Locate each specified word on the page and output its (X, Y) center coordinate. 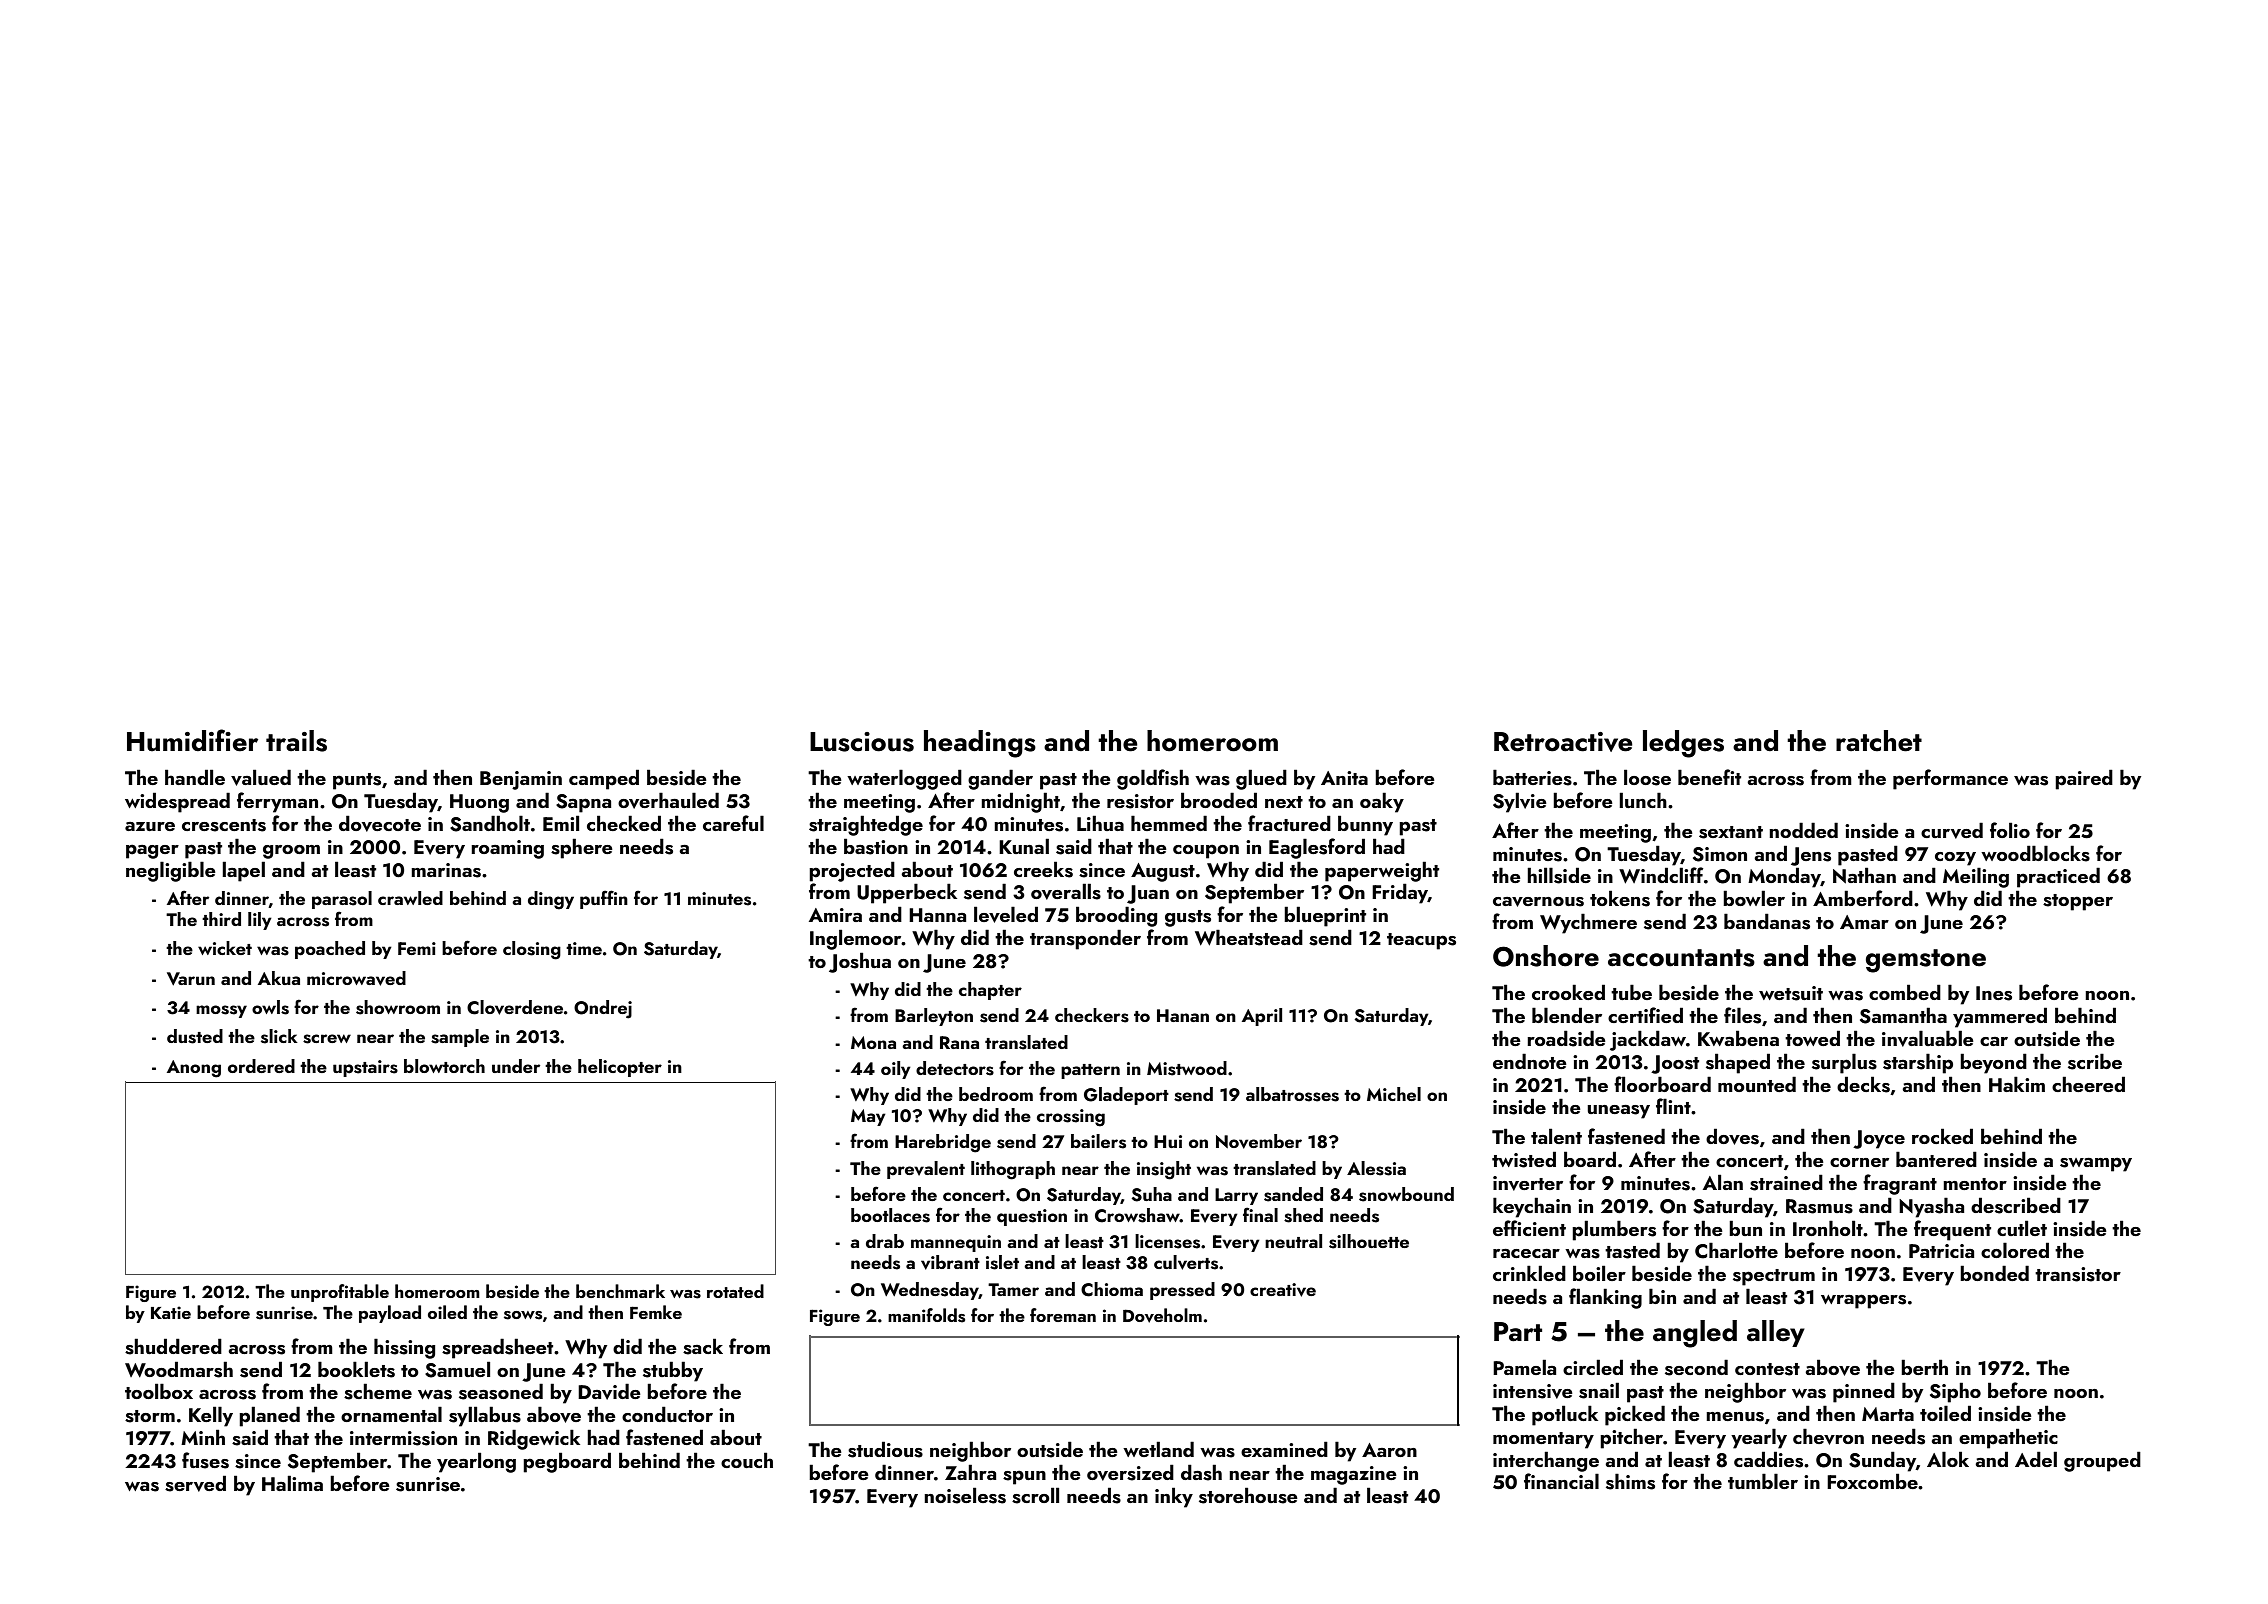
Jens (1811, 856)
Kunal (1024, 846)
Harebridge (943, 1143)
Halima (292, 1483)
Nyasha (1931, 1207)
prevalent (926, 1170)
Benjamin (521, 780)
